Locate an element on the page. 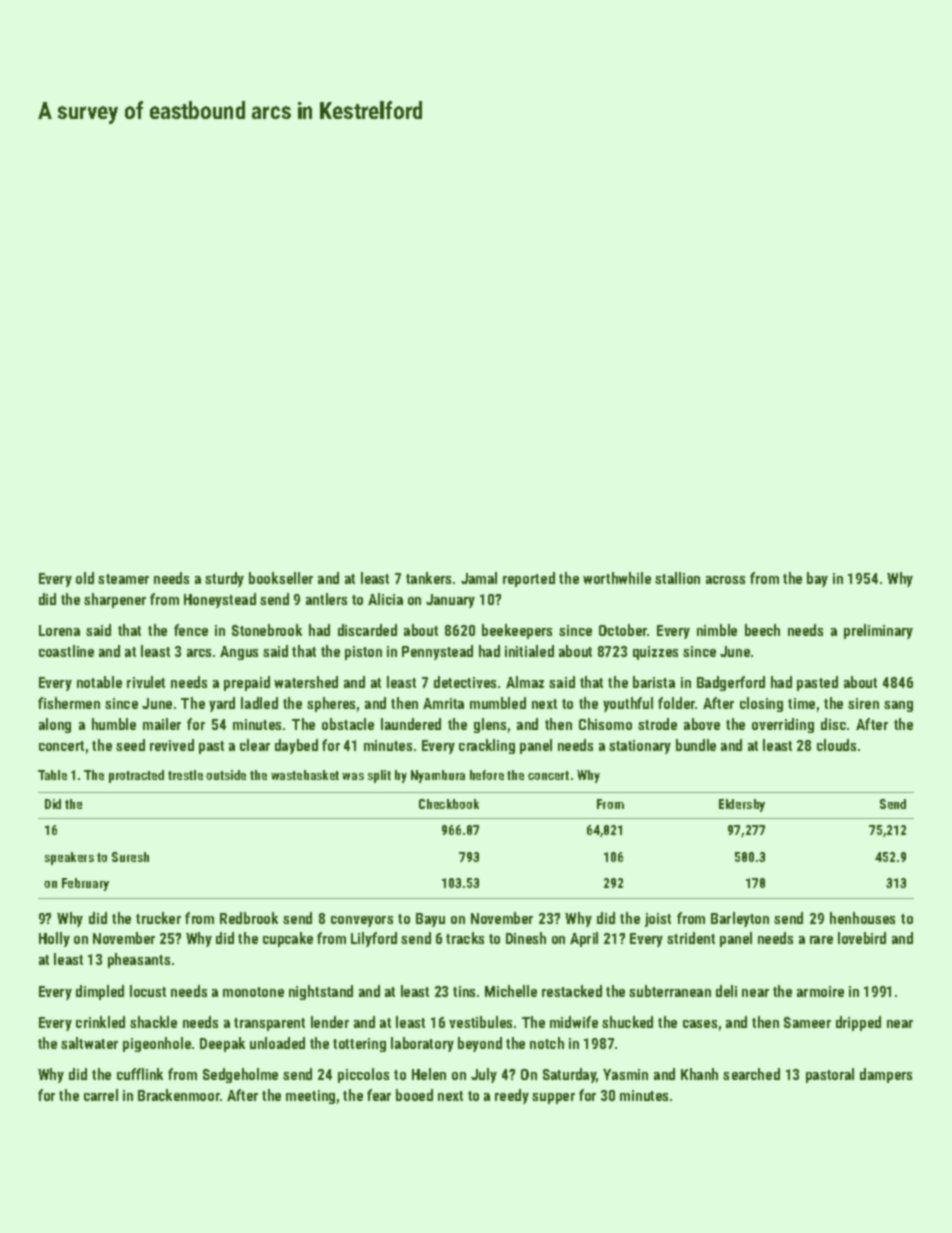  July is located at coordinates (484, 1075).
